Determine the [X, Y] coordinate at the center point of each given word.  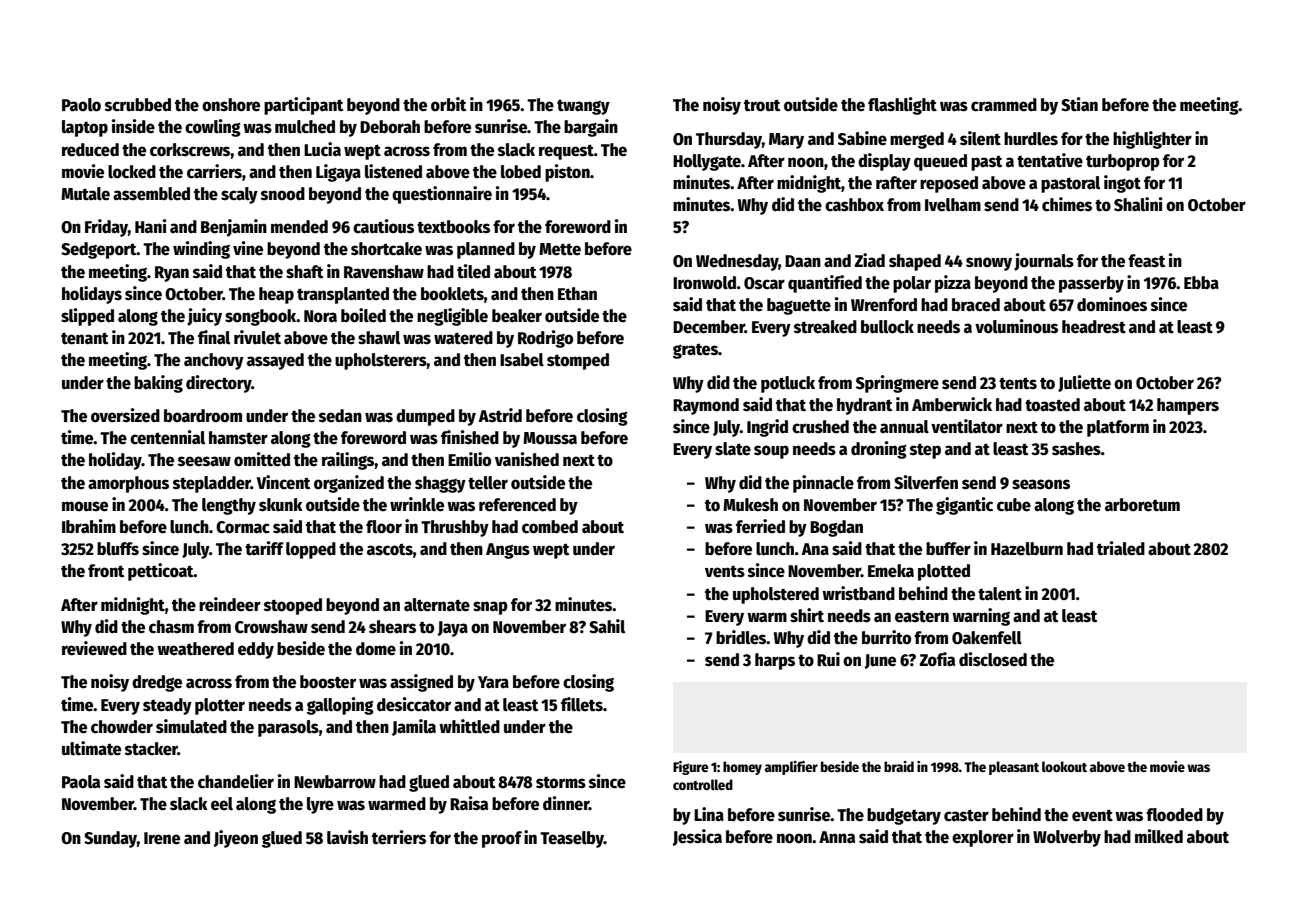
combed [550, 527]
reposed [949, 184]
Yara [493, 682]
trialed [1121, 548]
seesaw [204, 461]
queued [940, 162]
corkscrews [190, 150]
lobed [521, 172]
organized [349, 484]
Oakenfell [987, 638]
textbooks [453, 227]
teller [488, 483]
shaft [304, 272]
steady [167, 706]
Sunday [110, 839]
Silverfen [926, 482]
